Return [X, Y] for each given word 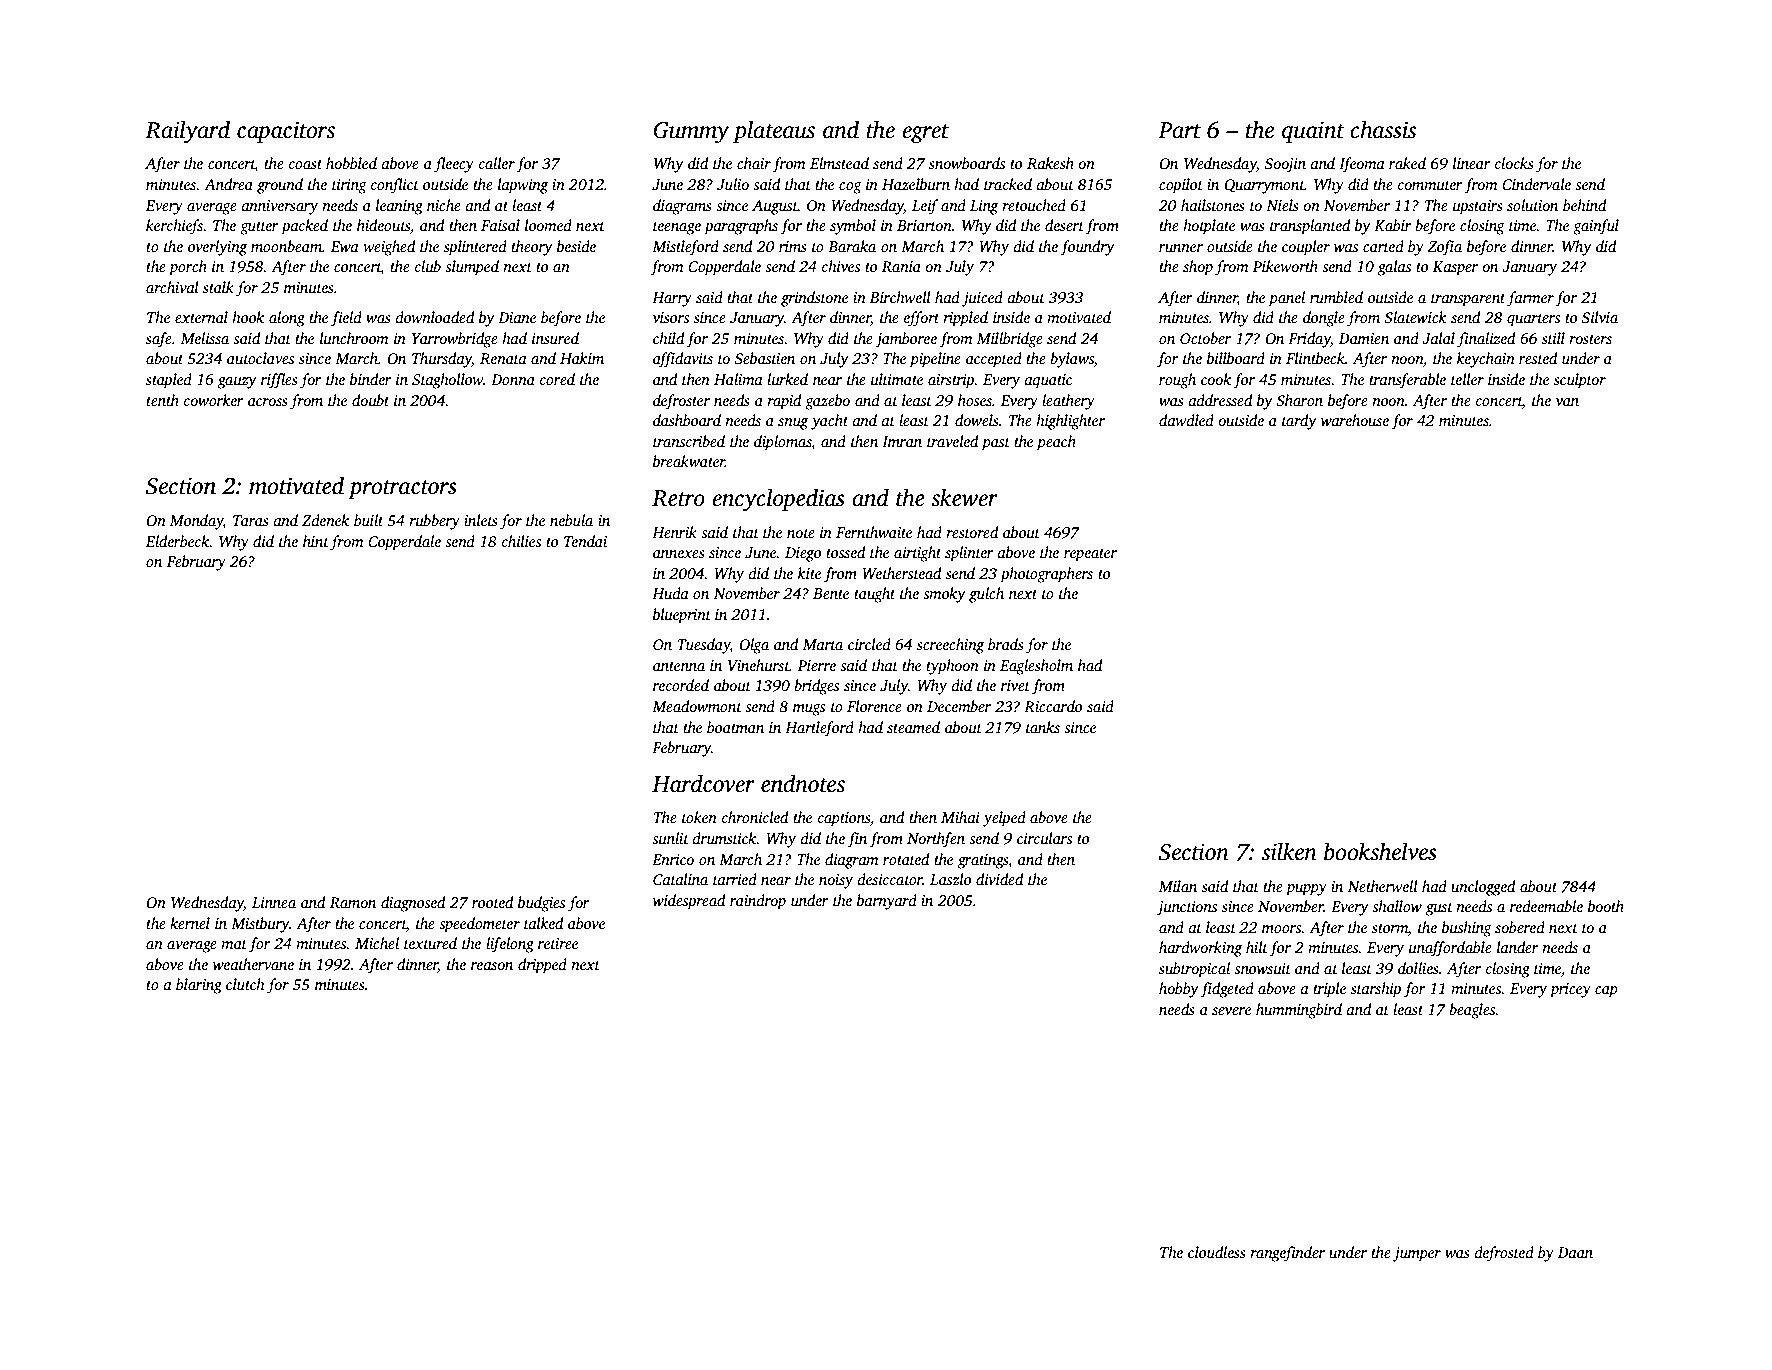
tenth [162, 400]
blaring [199, 986]
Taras [251, 520]
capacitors [286, 132]
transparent [1468, 300]
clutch [245, 984]
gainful [1596, 227]
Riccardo [1053, 706]
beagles [1472, 1011]
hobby [1179, 990]
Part [1179, 130]
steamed [913, 727]
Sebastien [765, 358]
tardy [1299, 422]
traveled [952, 441]
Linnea [274, 902]
